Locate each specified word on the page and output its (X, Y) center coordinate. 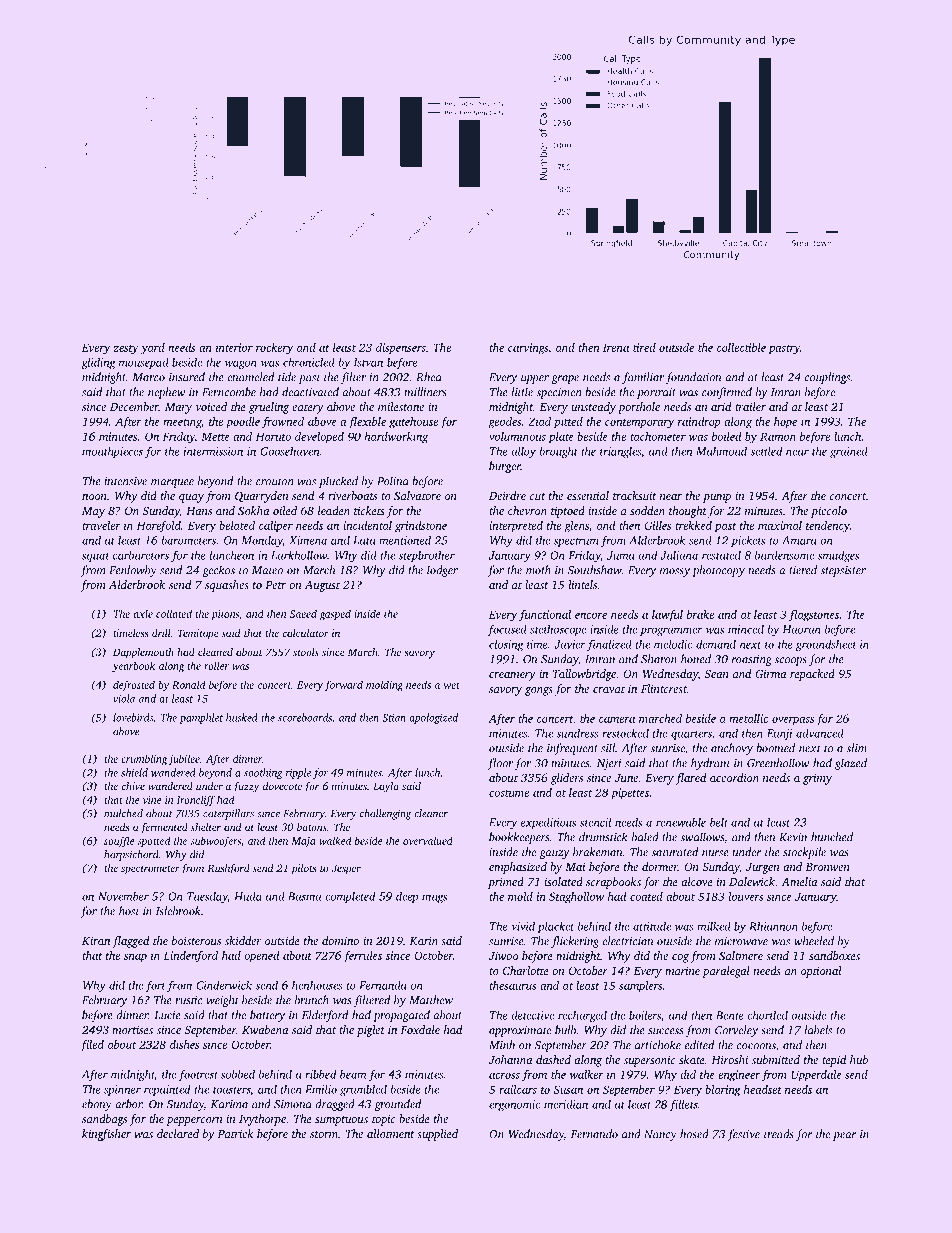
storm (324, 1134)
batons (312, 827)
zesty (126, 350)
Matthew (431, 1000)
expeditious (548, 823)
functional (545, 616)
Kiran (96, 940)
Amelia (799, 881)
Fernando (594, 1134)
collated (174, 613)
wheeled (814, 941)
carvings (528, 349)
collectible (741, 347)
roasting (752, 660)
